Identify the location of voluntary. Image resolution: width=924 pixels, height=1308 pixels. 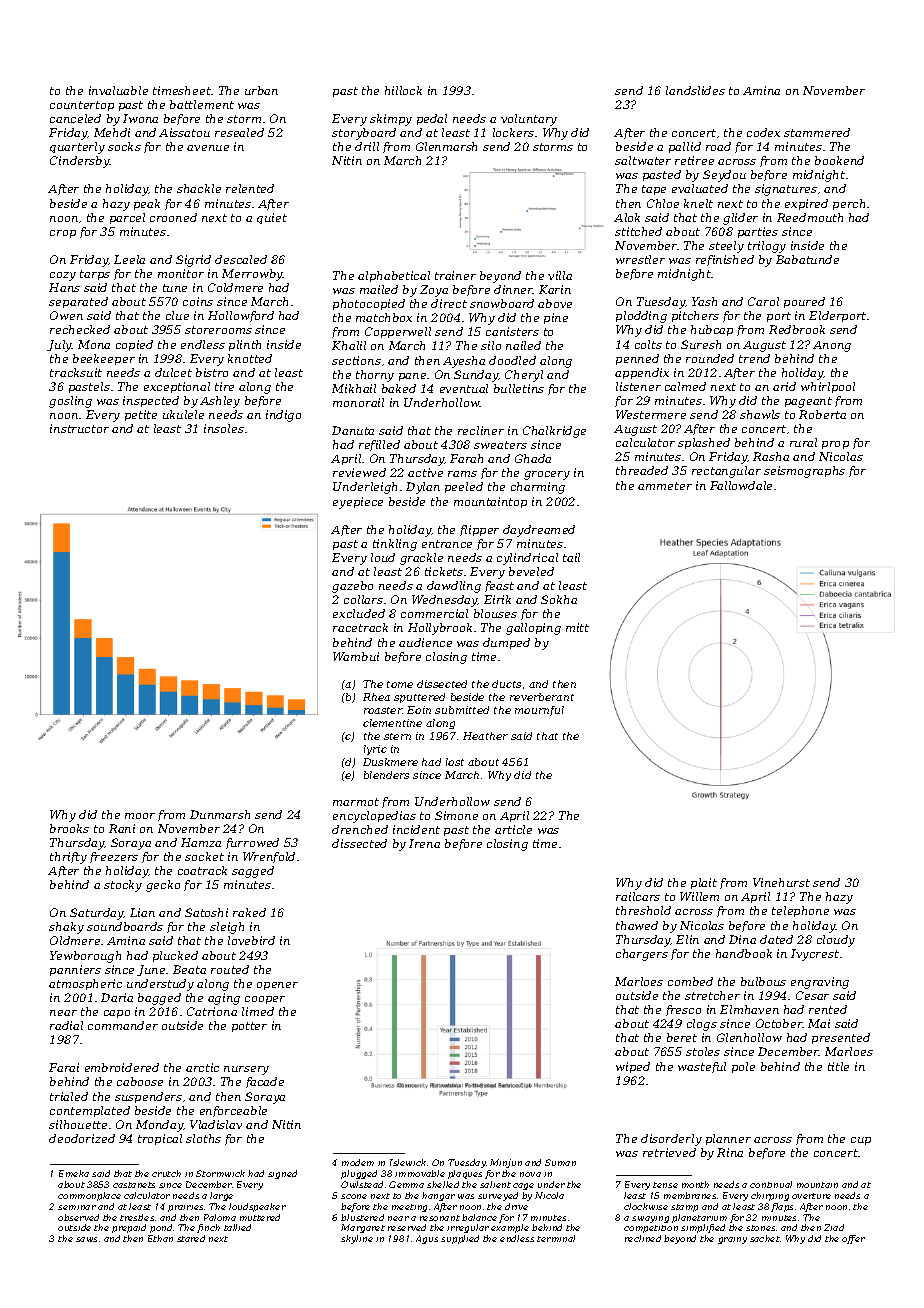
(529, 120).
